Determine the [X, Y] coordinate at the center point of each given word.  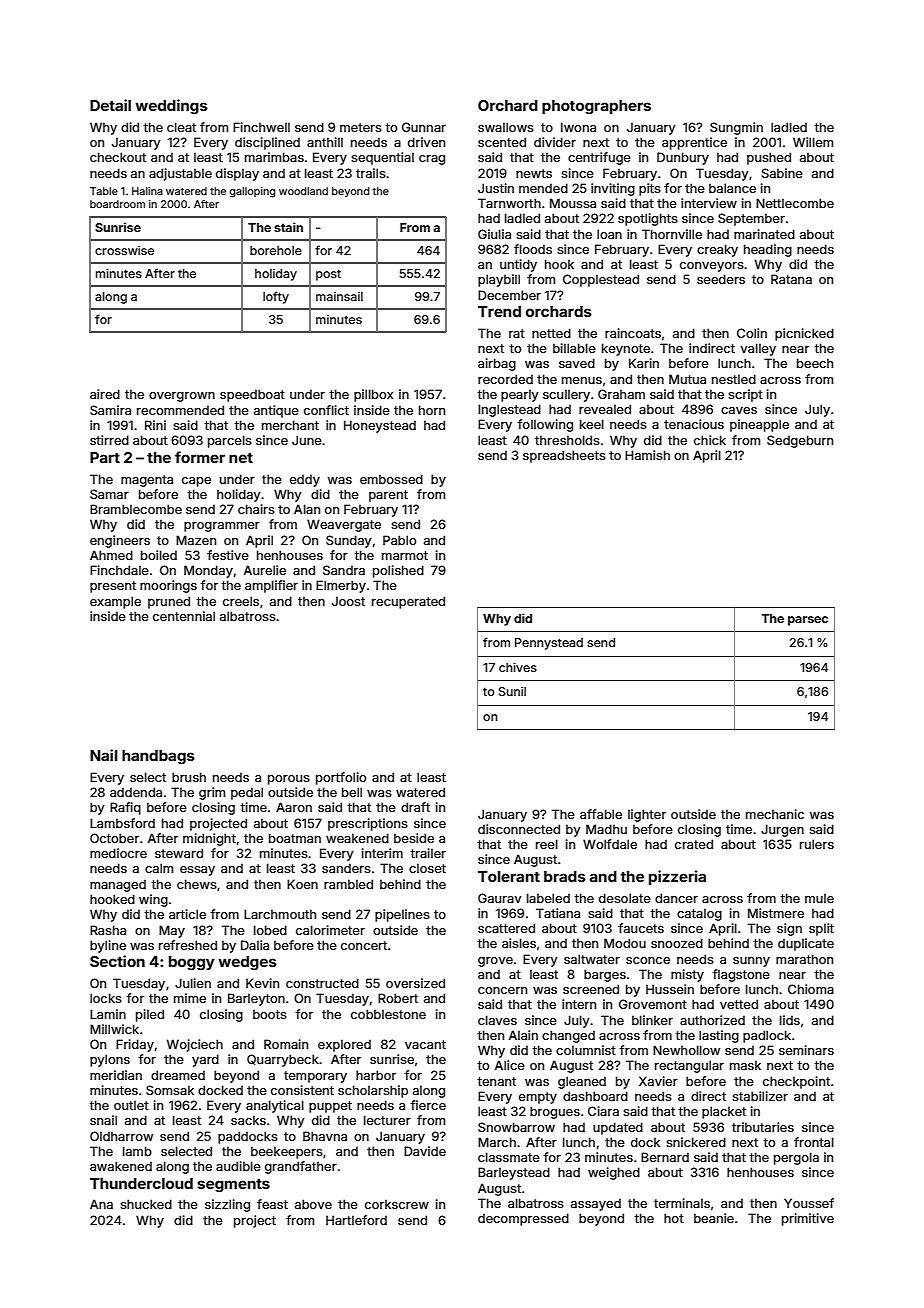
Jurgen [782, 830]
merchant [290, 425]
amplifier [271, 586]
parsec [808, 621]
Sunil [512, 691]
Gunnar [424, 127]
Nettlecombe [795, 203]
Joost [348, 601]
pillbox [373, 395]
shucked [146, 1204]
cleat [181, 127]
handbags [158, 757]
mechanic [775, 814]
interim [382, 853]
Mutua [687, 379]
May [172, 931]
